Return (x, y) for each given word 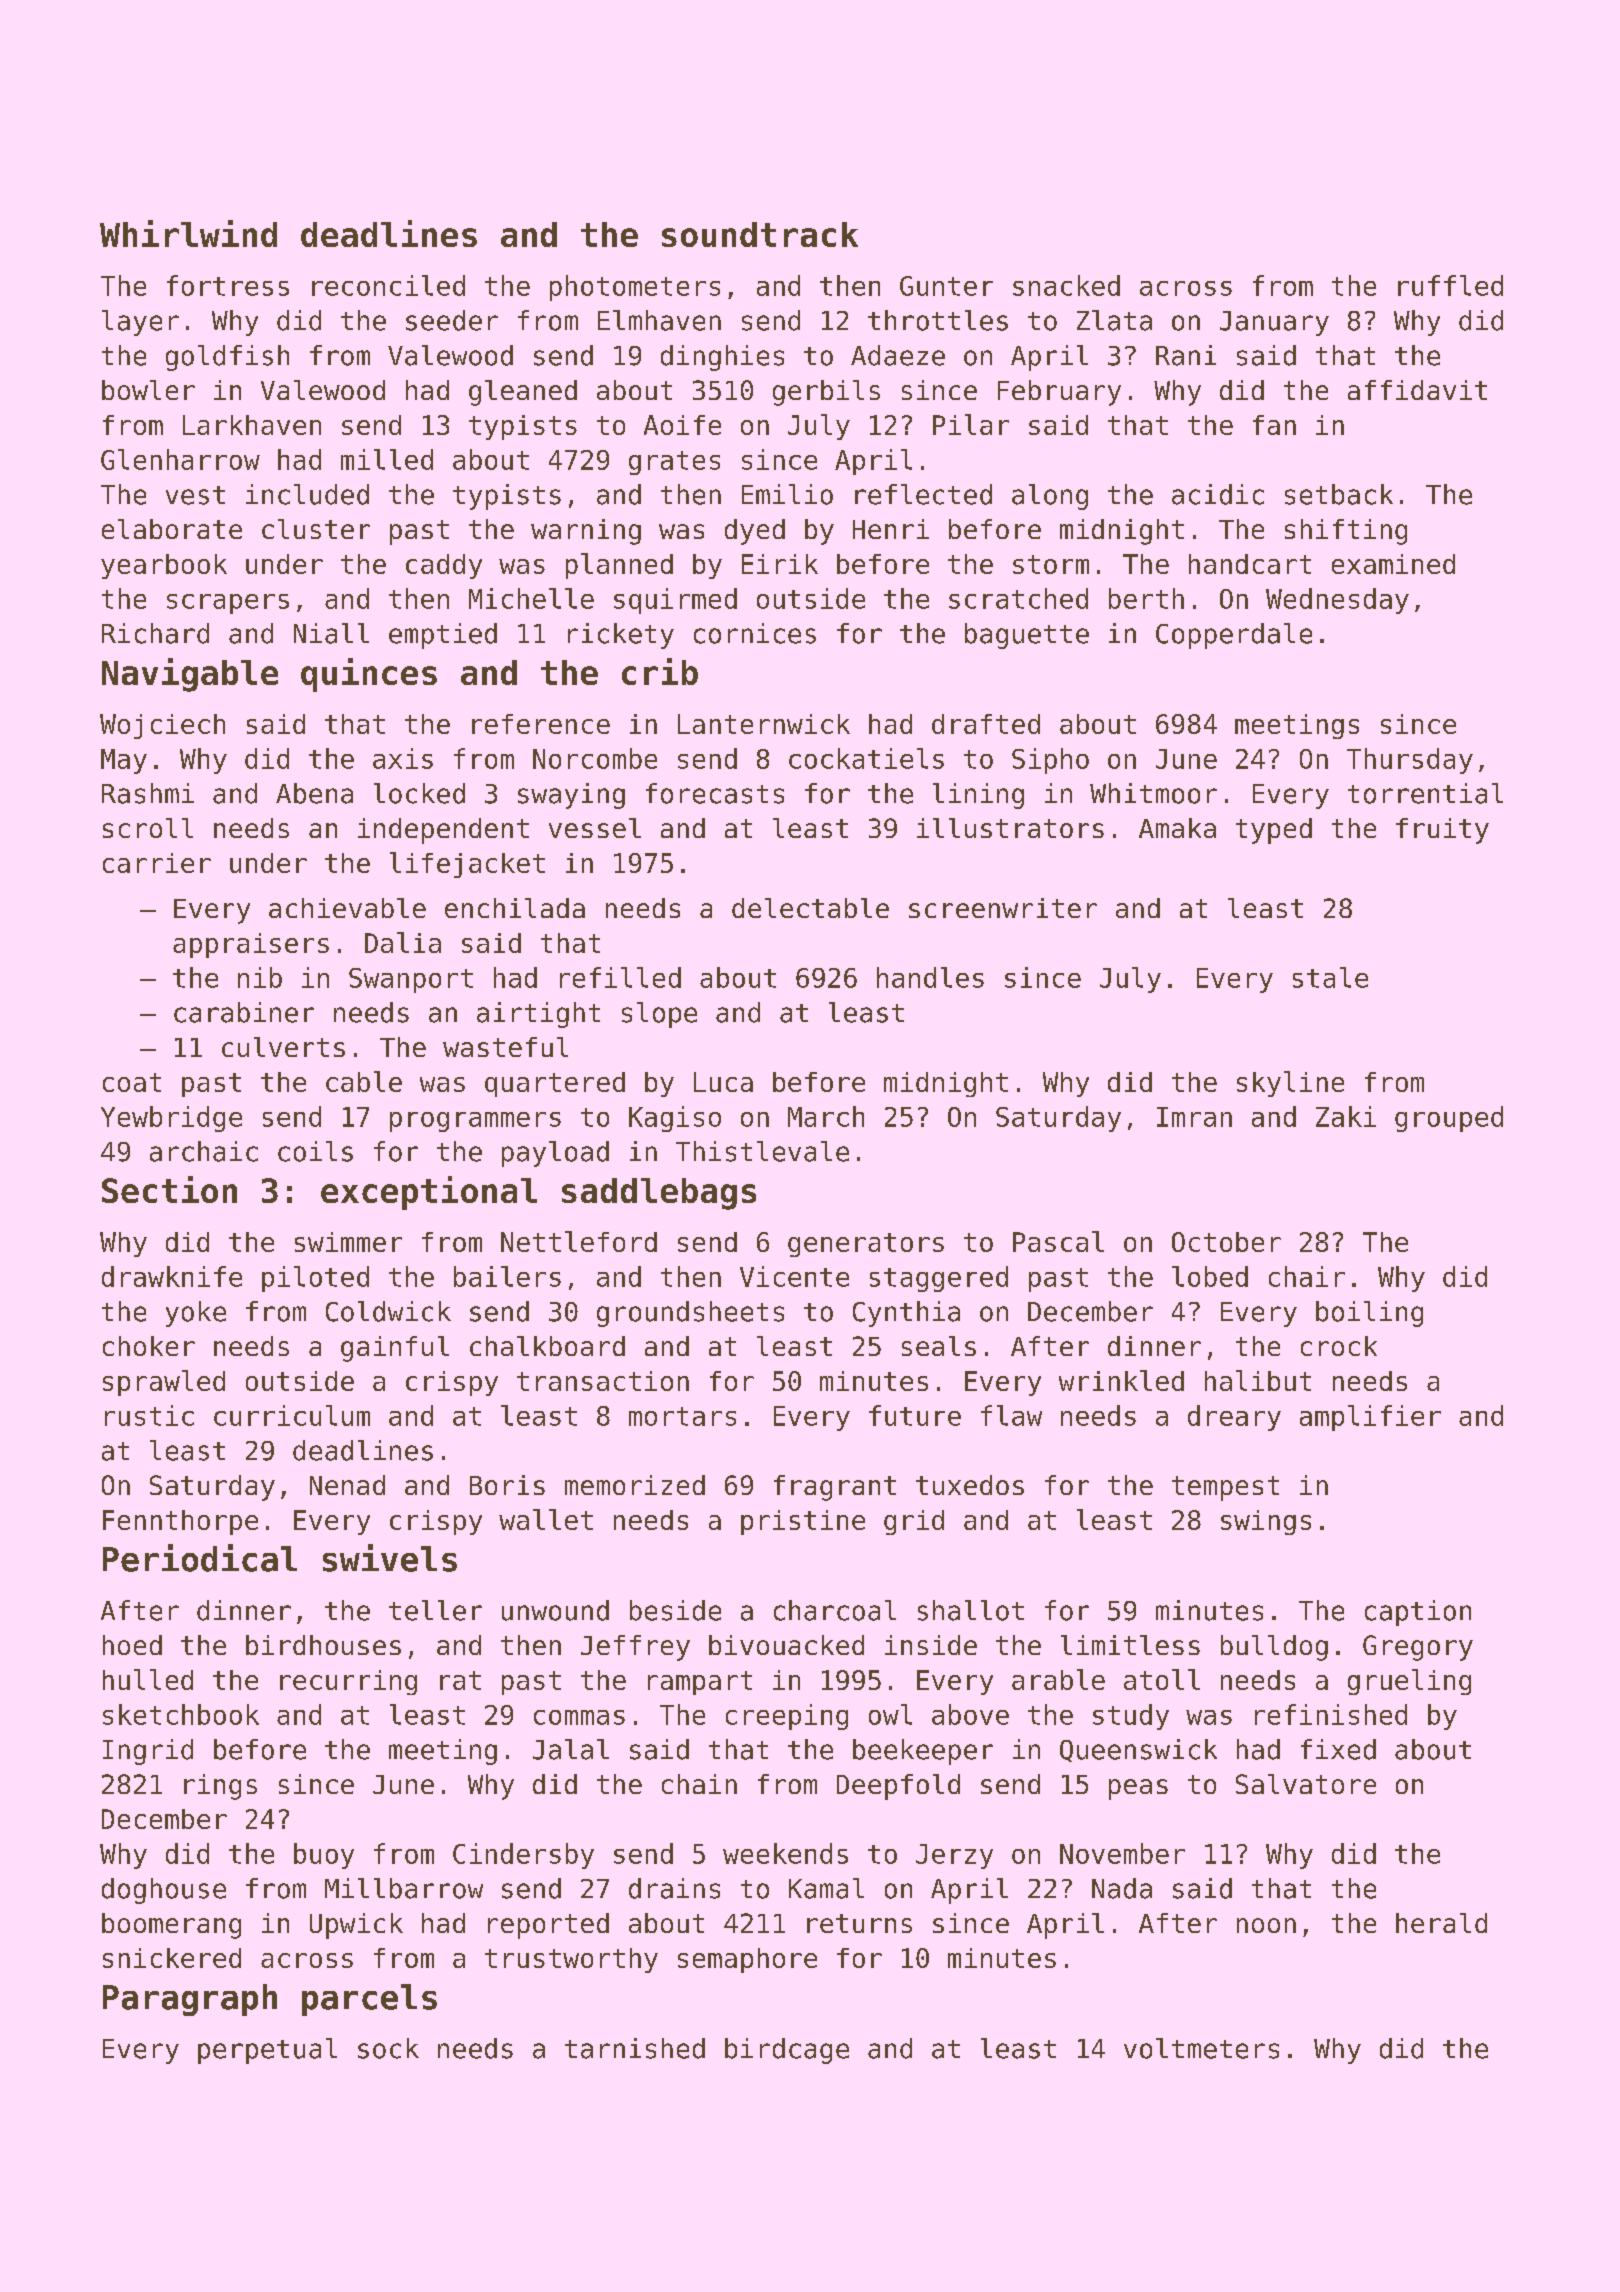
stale (1330, 977)
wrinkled (1121, 1380)
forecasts (715, 793)
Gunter (946, 286)
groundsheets (690, 1314)
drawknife (172, 1276)
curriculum (292, 1415)
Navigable (190, 675)
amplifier (1370, 1418)
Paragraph (190, 2000)
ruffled (1450, 285)
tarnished (635, 2048)
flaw (1011, 1415)
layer (140, 323)
